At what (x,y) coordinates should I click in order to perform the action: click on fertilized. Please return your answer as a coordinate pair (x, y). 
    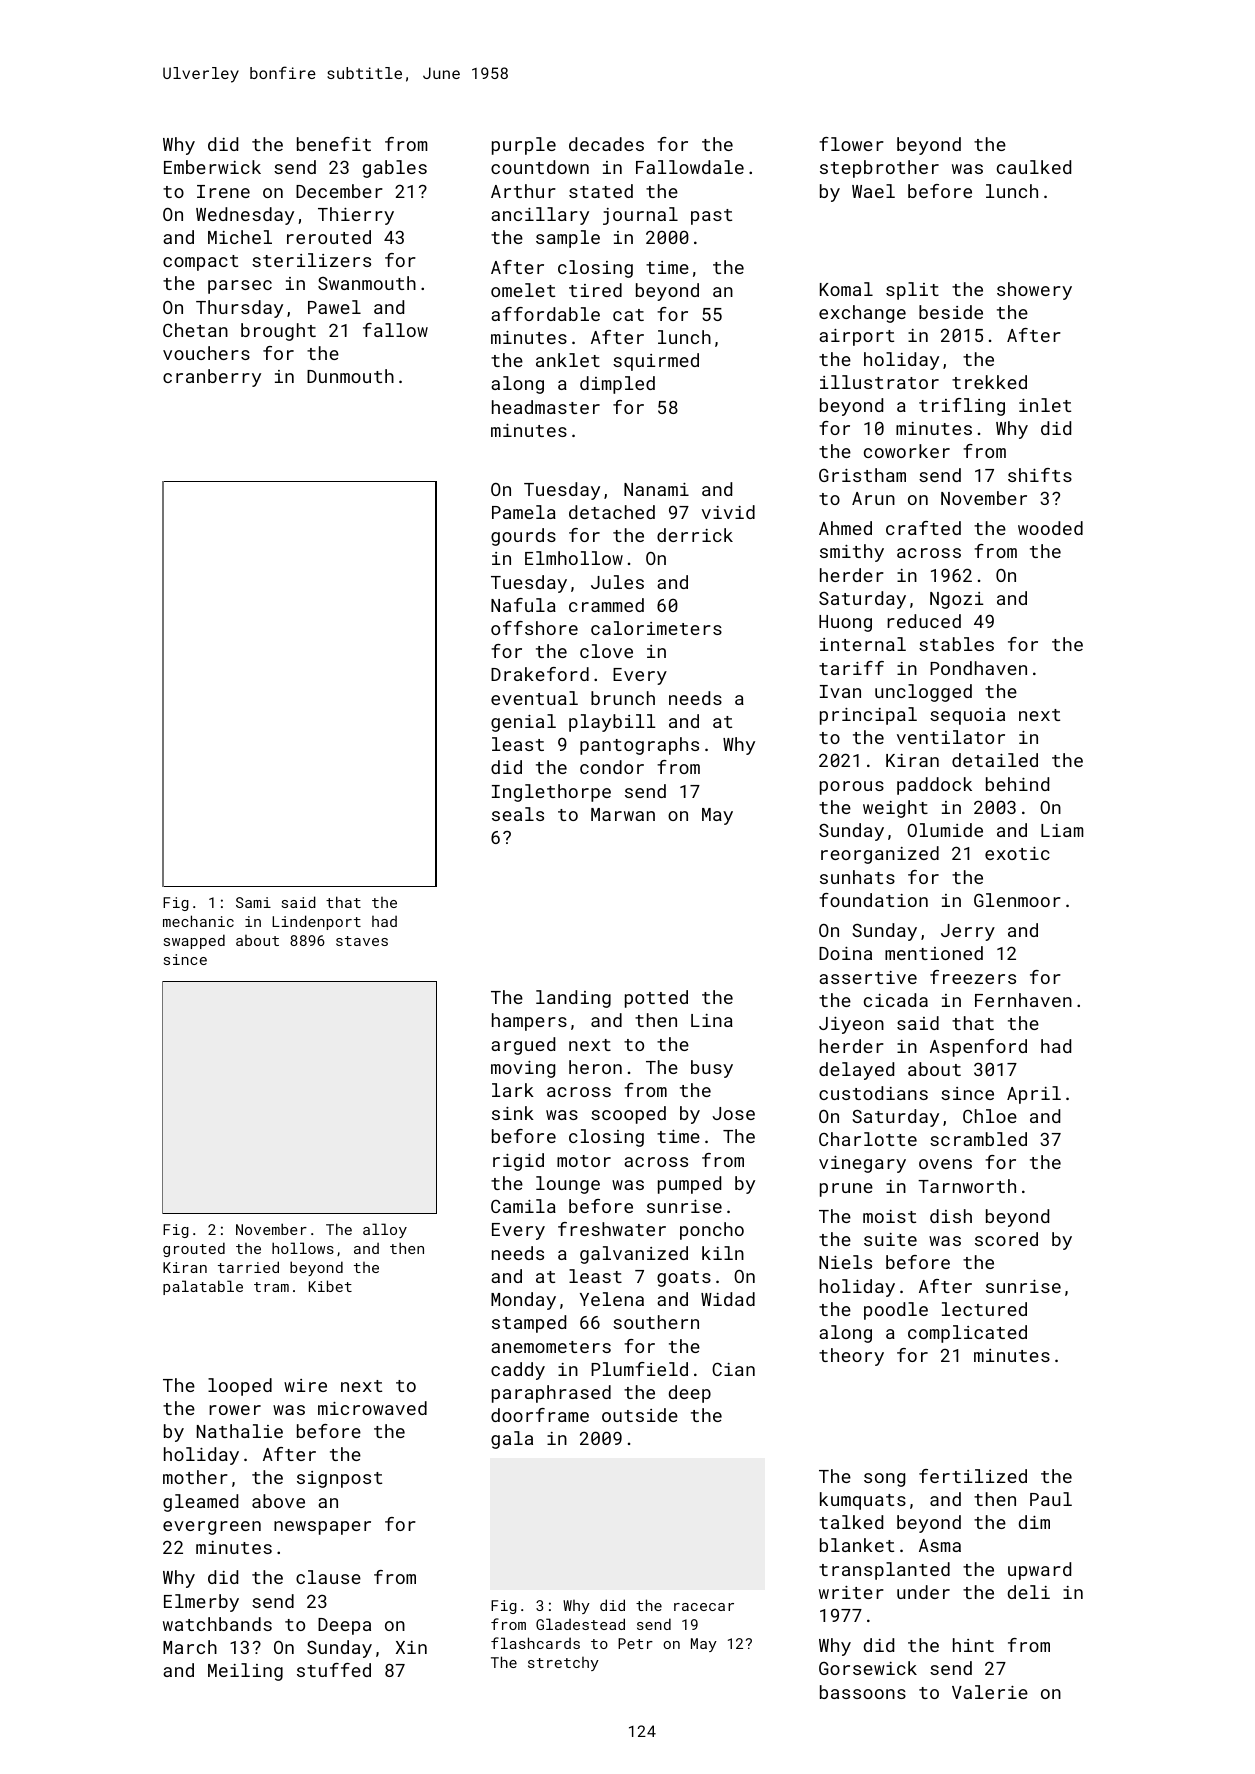
    Looking at the image, I should click on (973, 1476).
